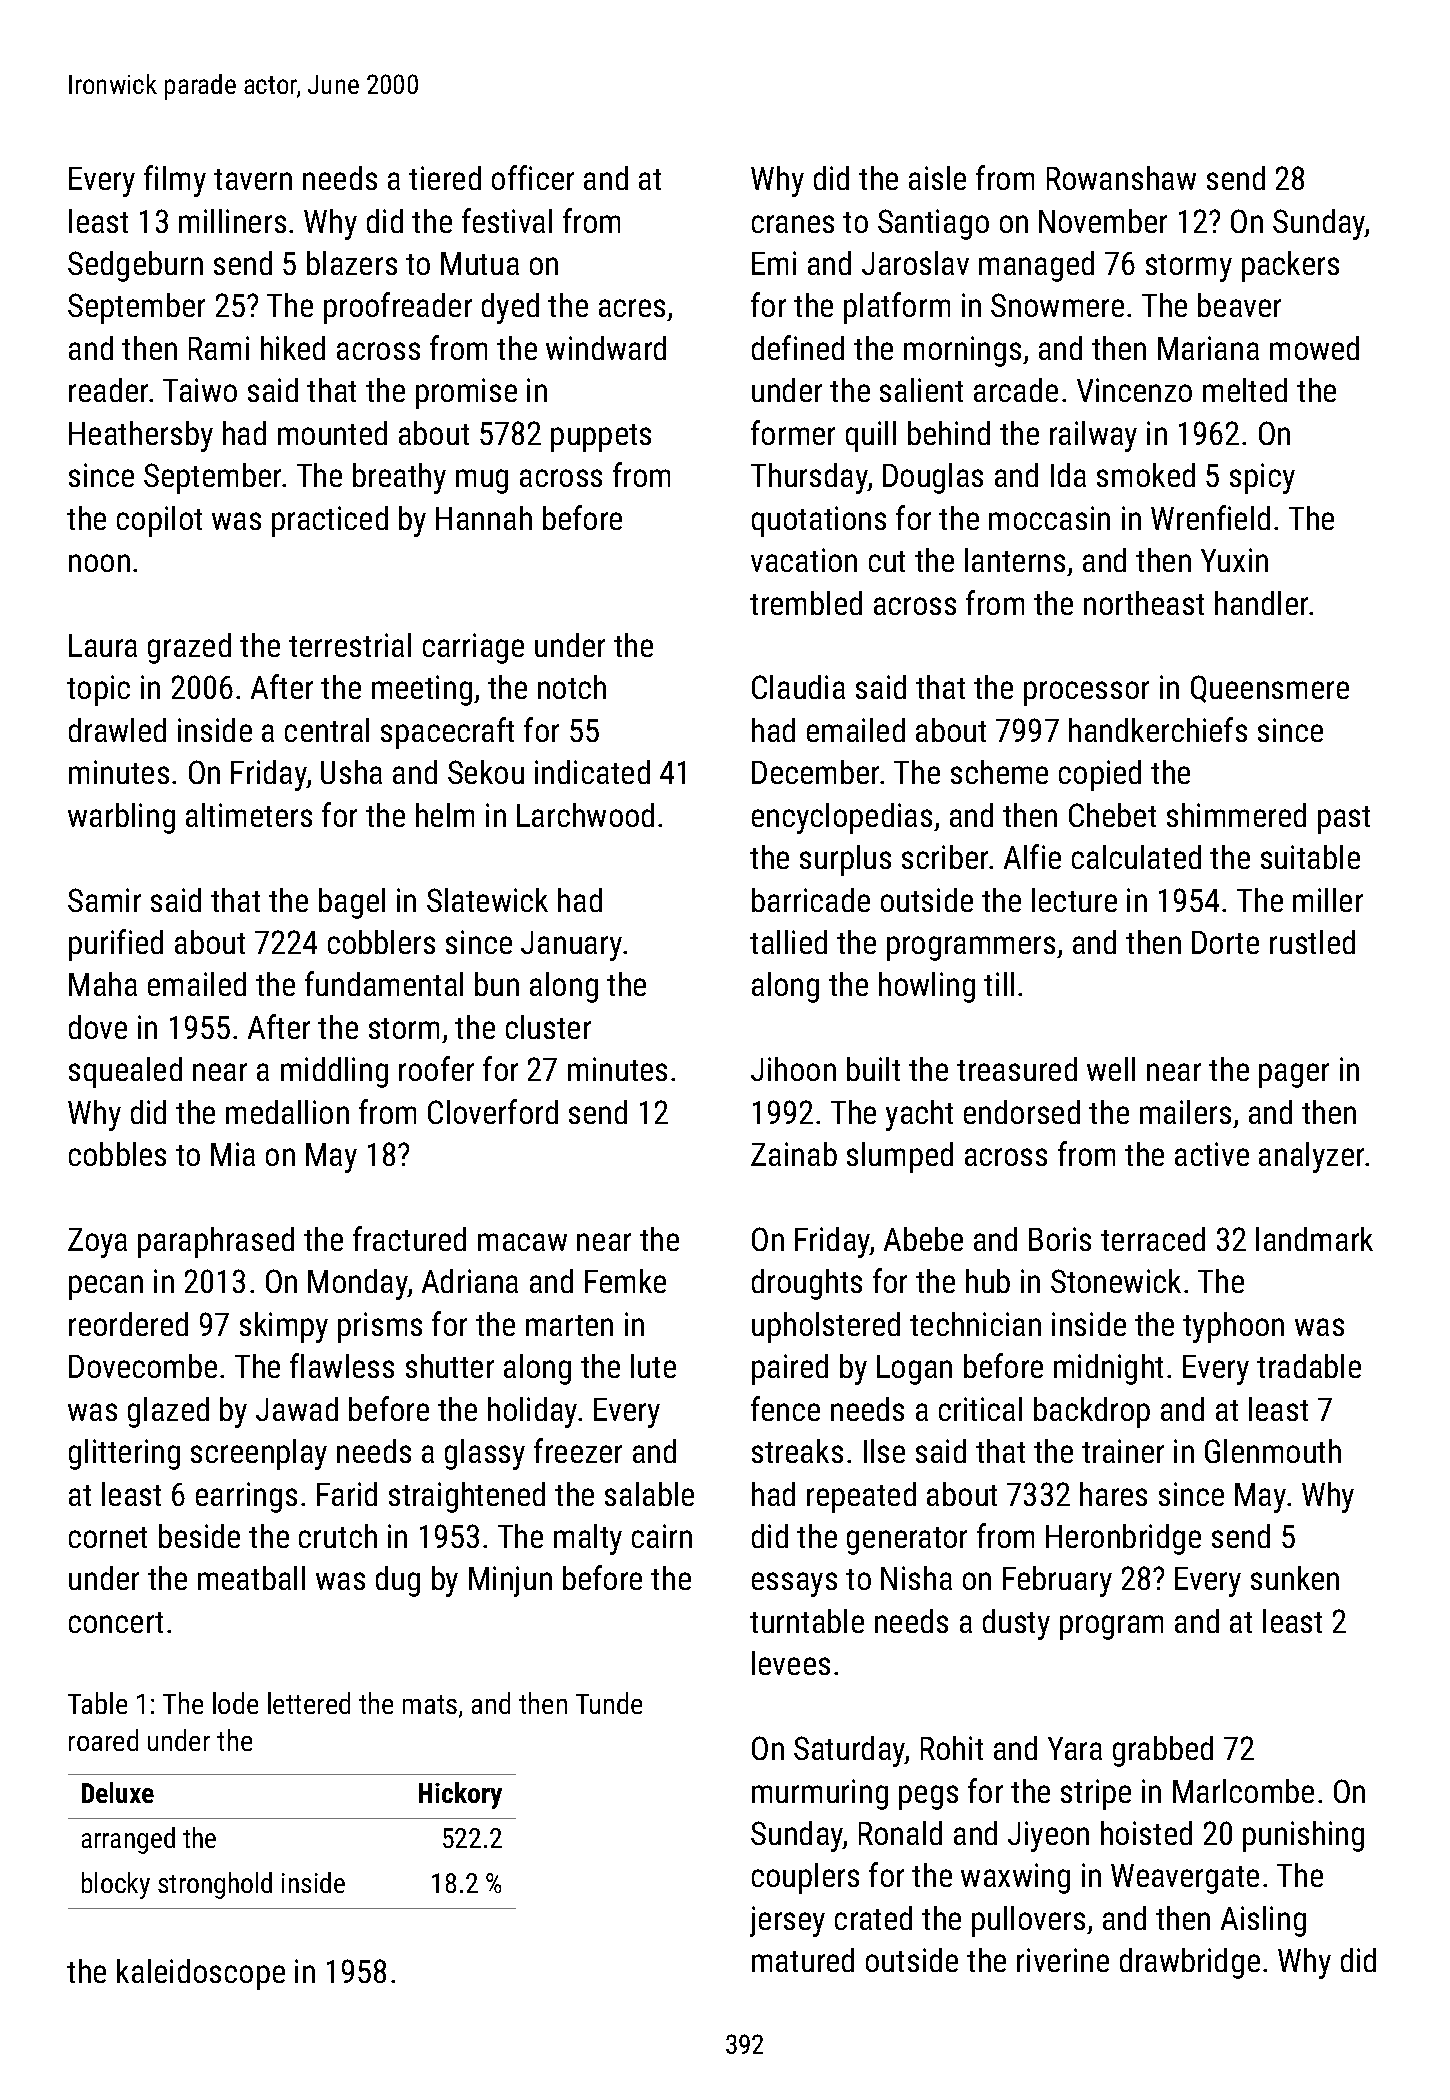 Image resolution: width=1450 pixels, height=2100 pixels. What do you see at coordinates (103, 984) in the document?
I see `Maha` at bounding box center [103, 984].
